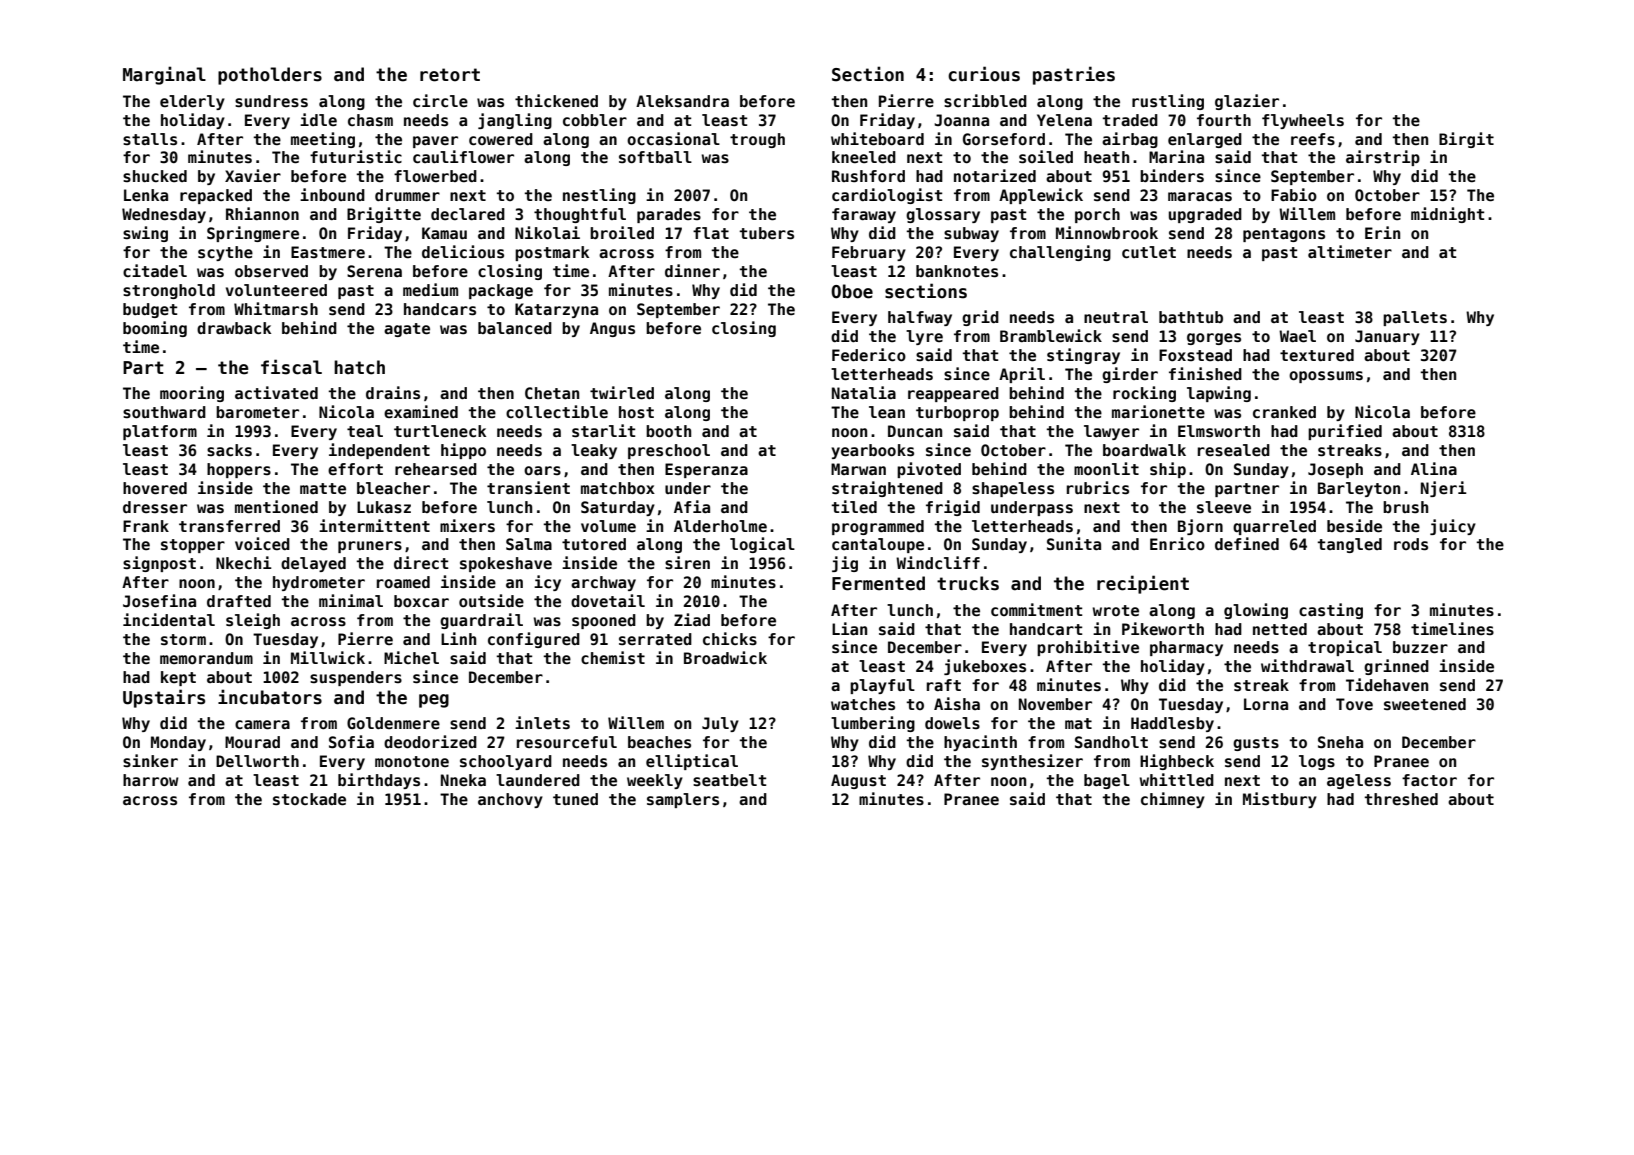 This screenshot has width=1634, height=1155. Describe the element at coordinates (1111, 432) in the screenshot. I see `lawyer` at that location.
